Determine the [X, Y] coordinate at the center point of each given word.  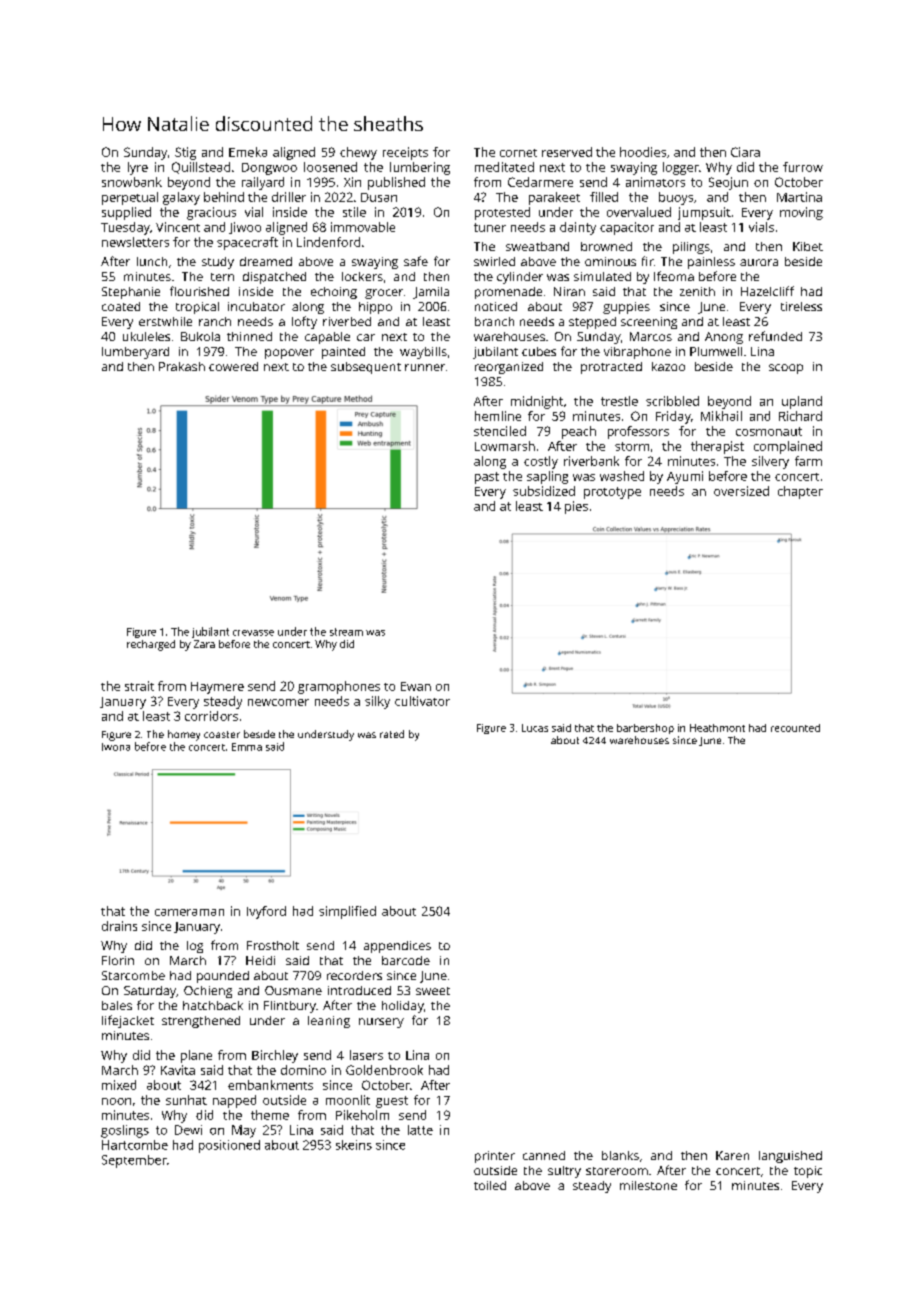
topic [808, 1172]
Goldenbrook [384, 1070]
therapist [717, 447]
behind [224, 197]
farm [808, 461]
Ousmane [293, 990]
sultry [564, 1172]
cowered [233, 366]
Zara [204, 644]
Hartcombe [135, 1145]
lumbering [420, 168]
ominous [610, 261]
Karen [732, 1155]
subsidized [544, 491]
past [487, 478]
